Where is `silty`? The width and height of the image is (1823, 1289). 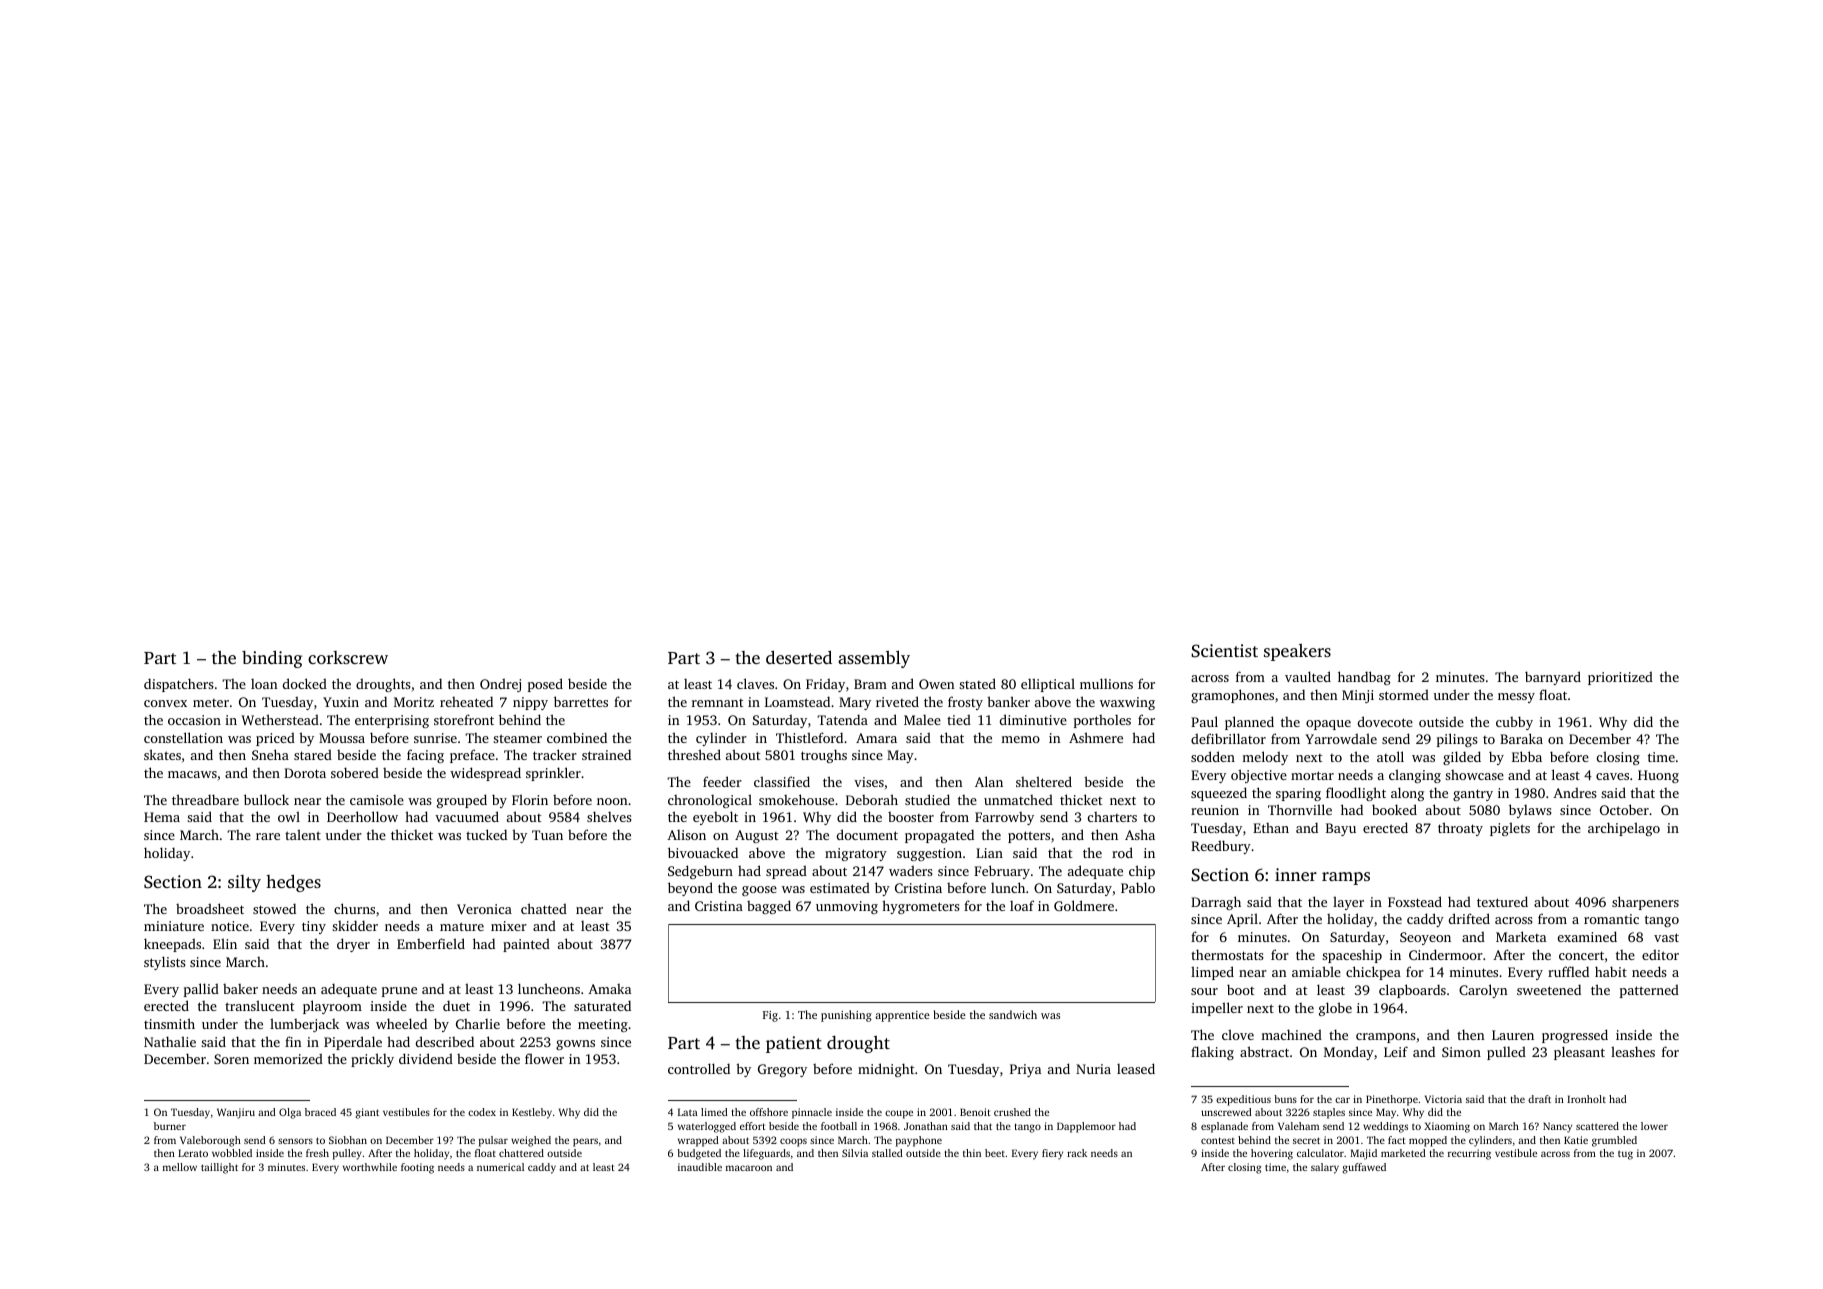
silty is located at coordinates (244, 883).
